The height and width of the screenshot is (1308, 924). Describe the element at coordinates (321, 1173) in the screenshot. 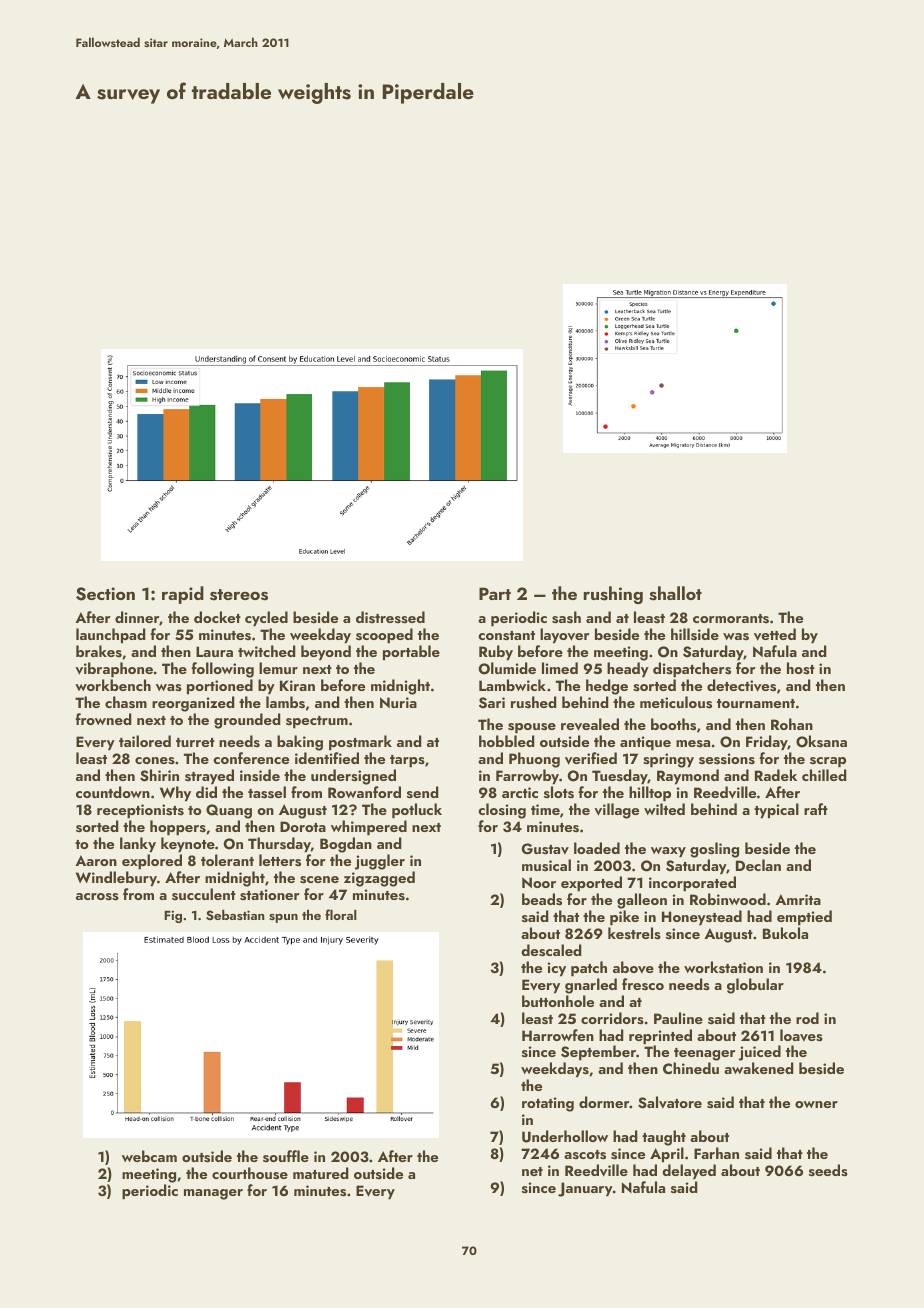

I see `matured` at that location.
